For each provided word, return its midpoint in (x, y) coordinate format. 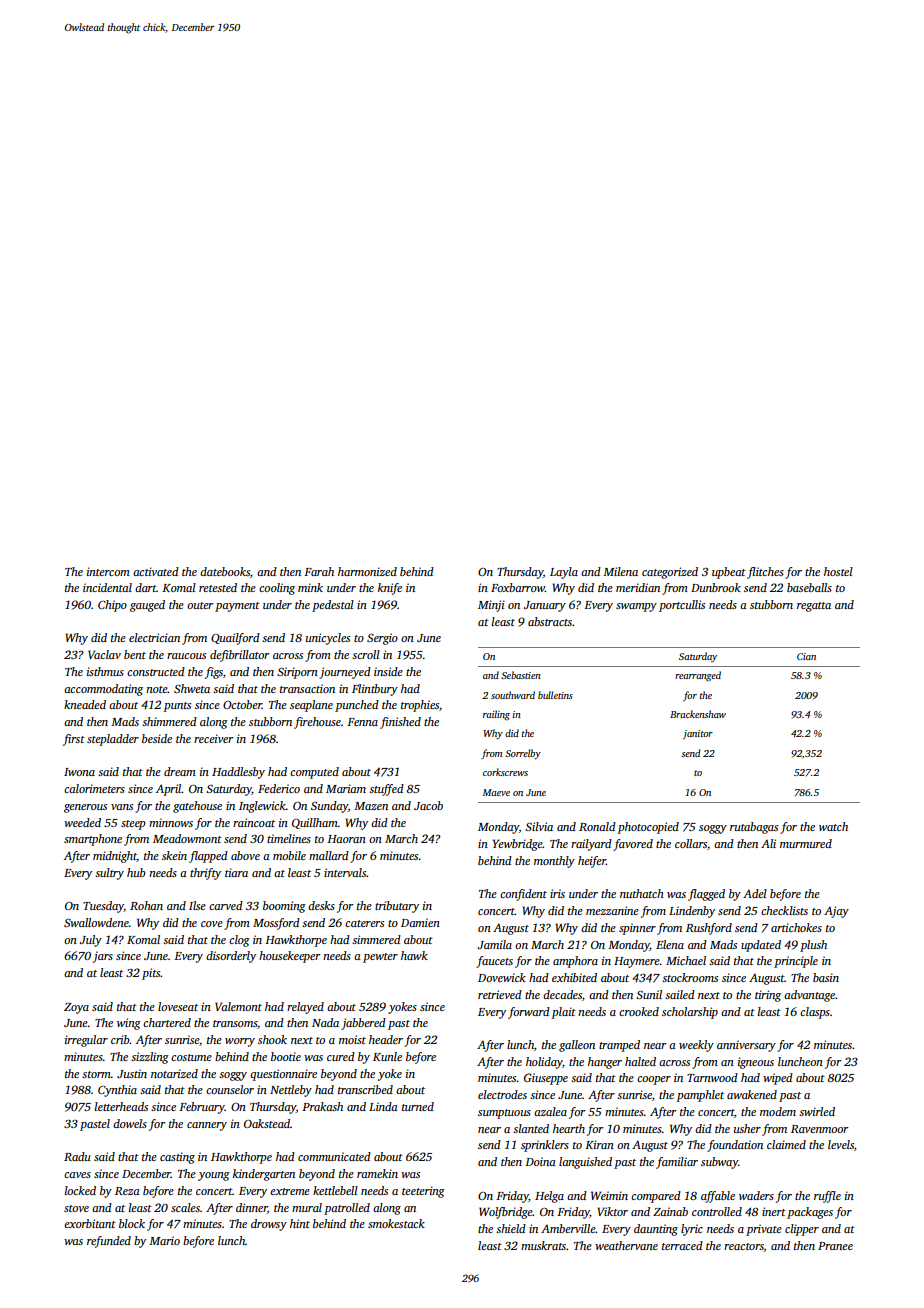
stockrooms (690, 977)
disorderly (231, 957)
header (386, 1039)
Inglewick (262, 807)
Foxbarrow (518, 587)
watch (833, 826)
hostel (838, 571)
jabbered (363, 1024)
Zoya (76, 1008)
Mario (164, 1240)
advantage (809, 996)
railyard (591, 845)
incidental (107, 587)
